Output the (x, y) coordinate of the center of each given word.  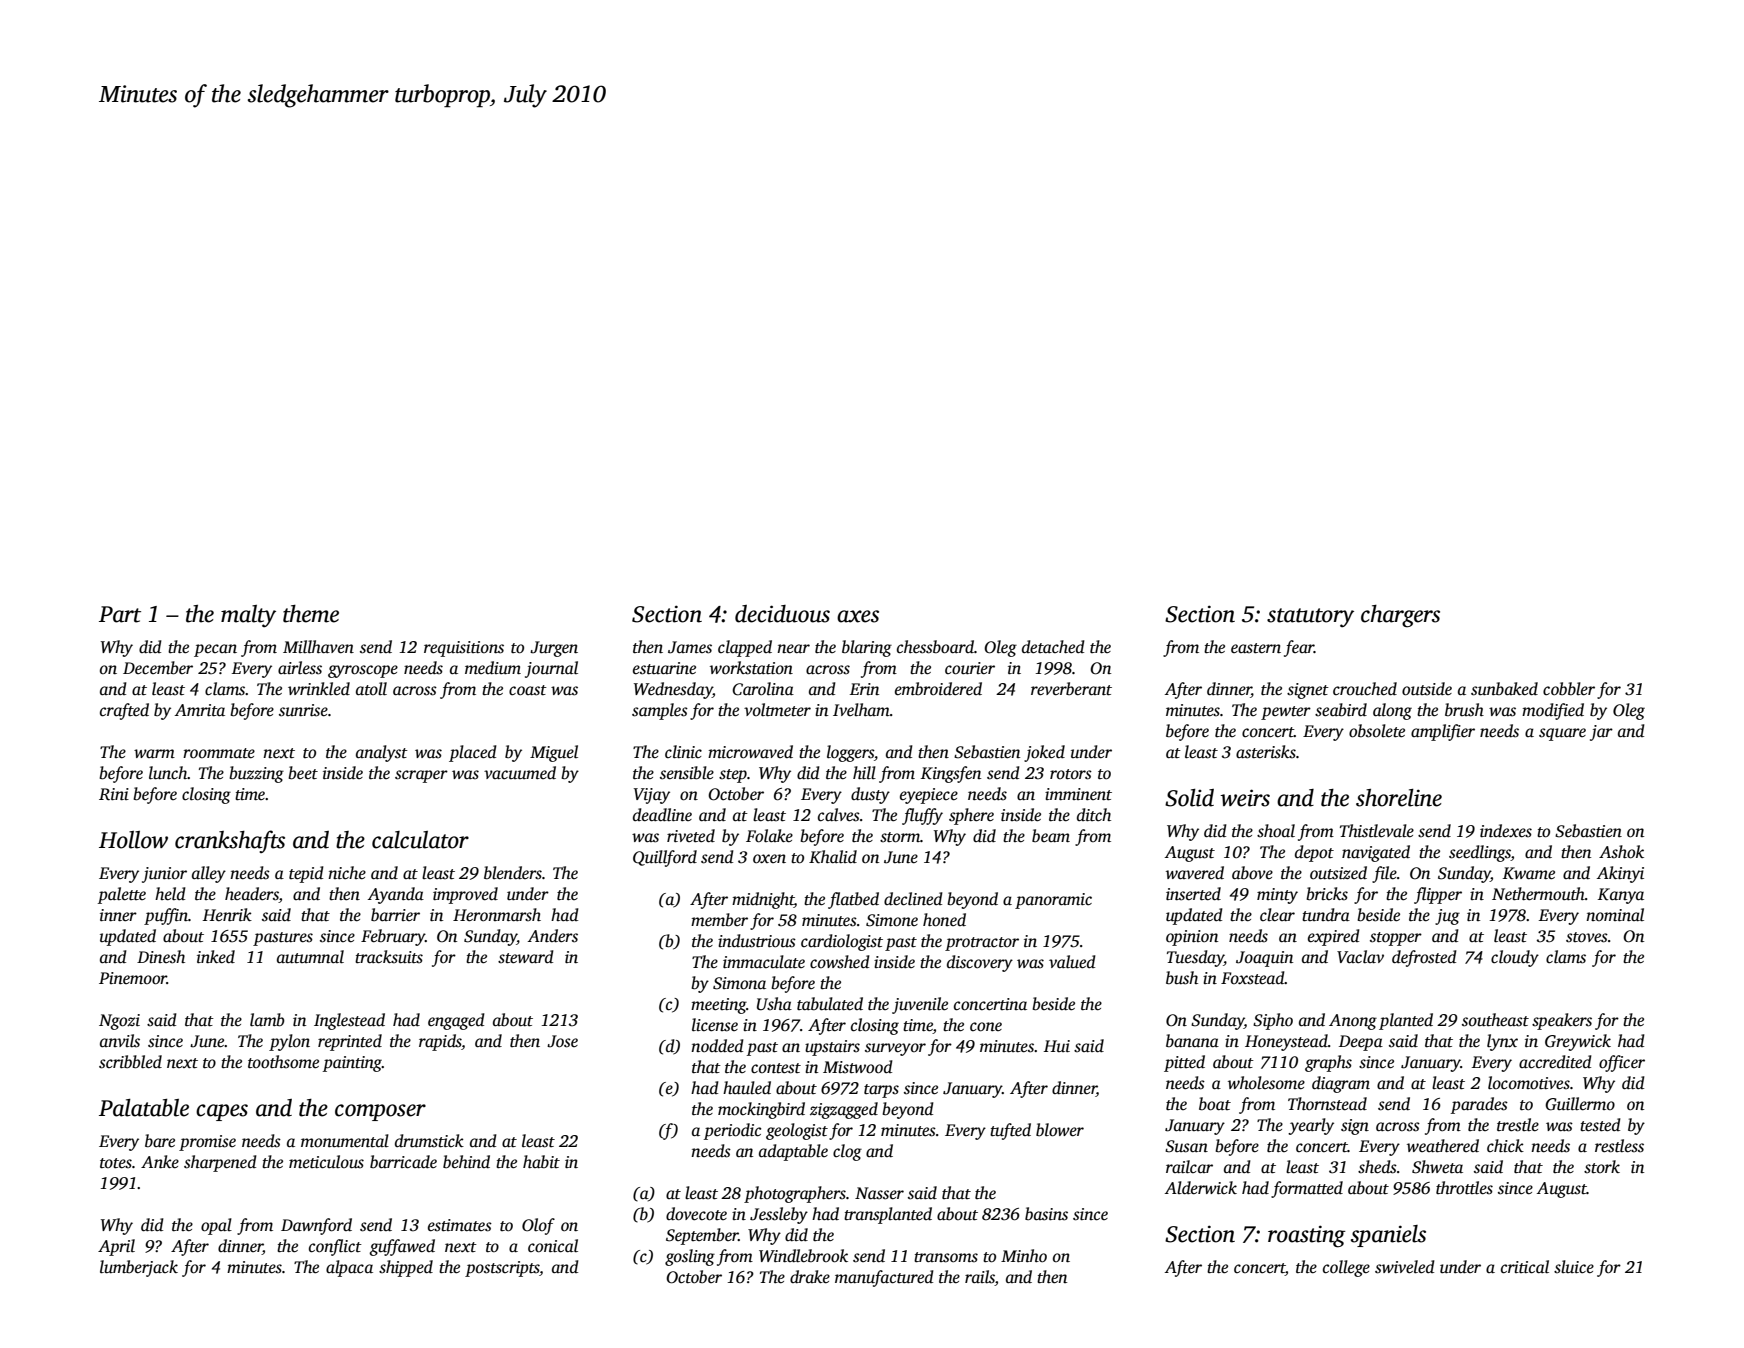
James (690, 647)
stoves (1587, 937)
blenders (513, 873)
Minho (1024, 1255)
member (719, 920)
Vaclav (1360, 956)
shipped (406, 1268)
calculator (420, 840)
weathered (1443, 1146)
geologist (797, 1131)
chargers (1400, 616)
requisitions (464, 649)
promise (207, 1143)
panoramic (1053, 901)
